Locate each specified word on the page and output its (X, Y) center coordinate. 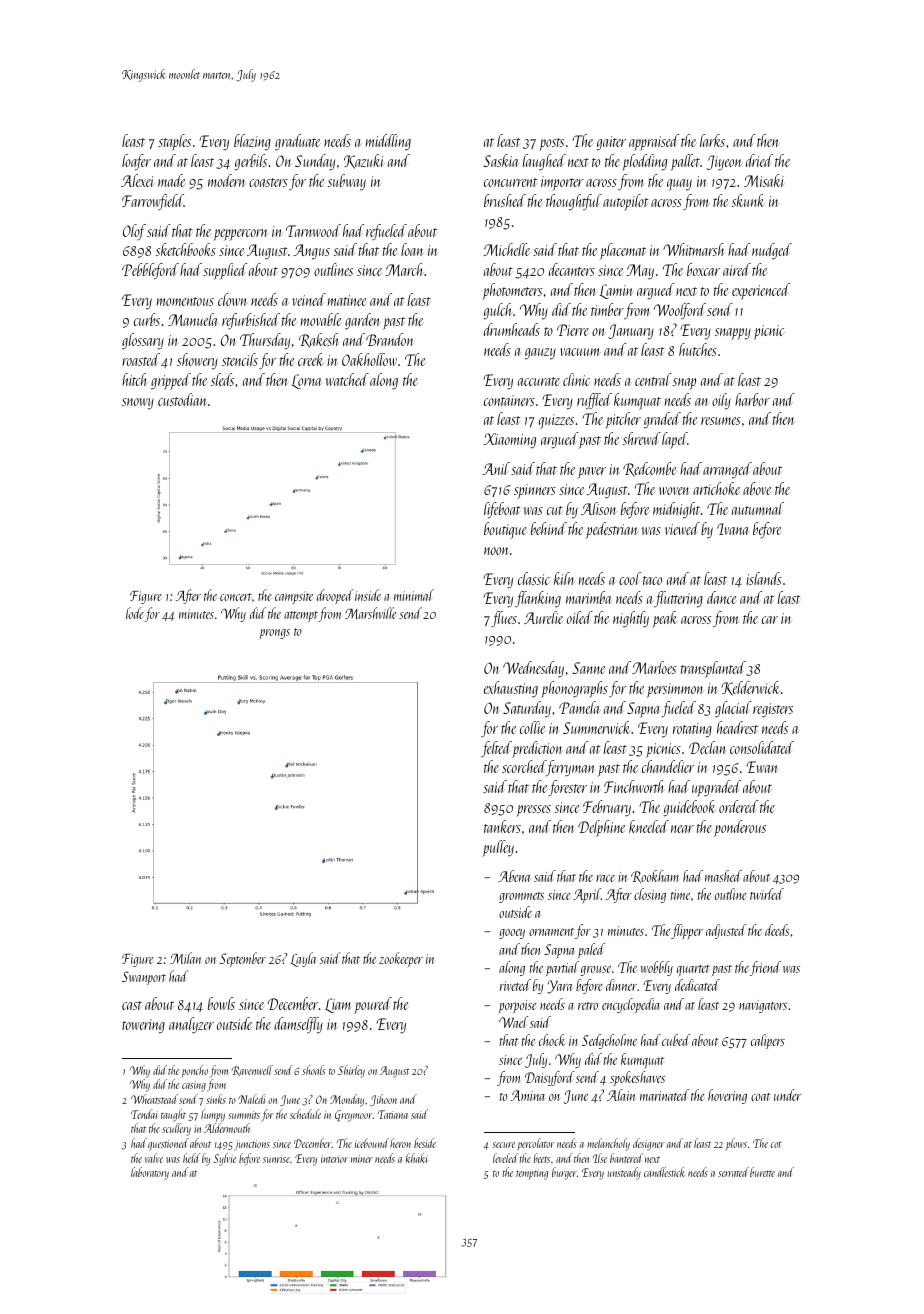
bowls (221, 1003)
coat (760, 1097)
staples (174, 142)
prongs (274, 634)
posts (551, 144)
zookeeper (401, 959)
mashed (723, 876)
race (605, 878)
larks (712, 140)
